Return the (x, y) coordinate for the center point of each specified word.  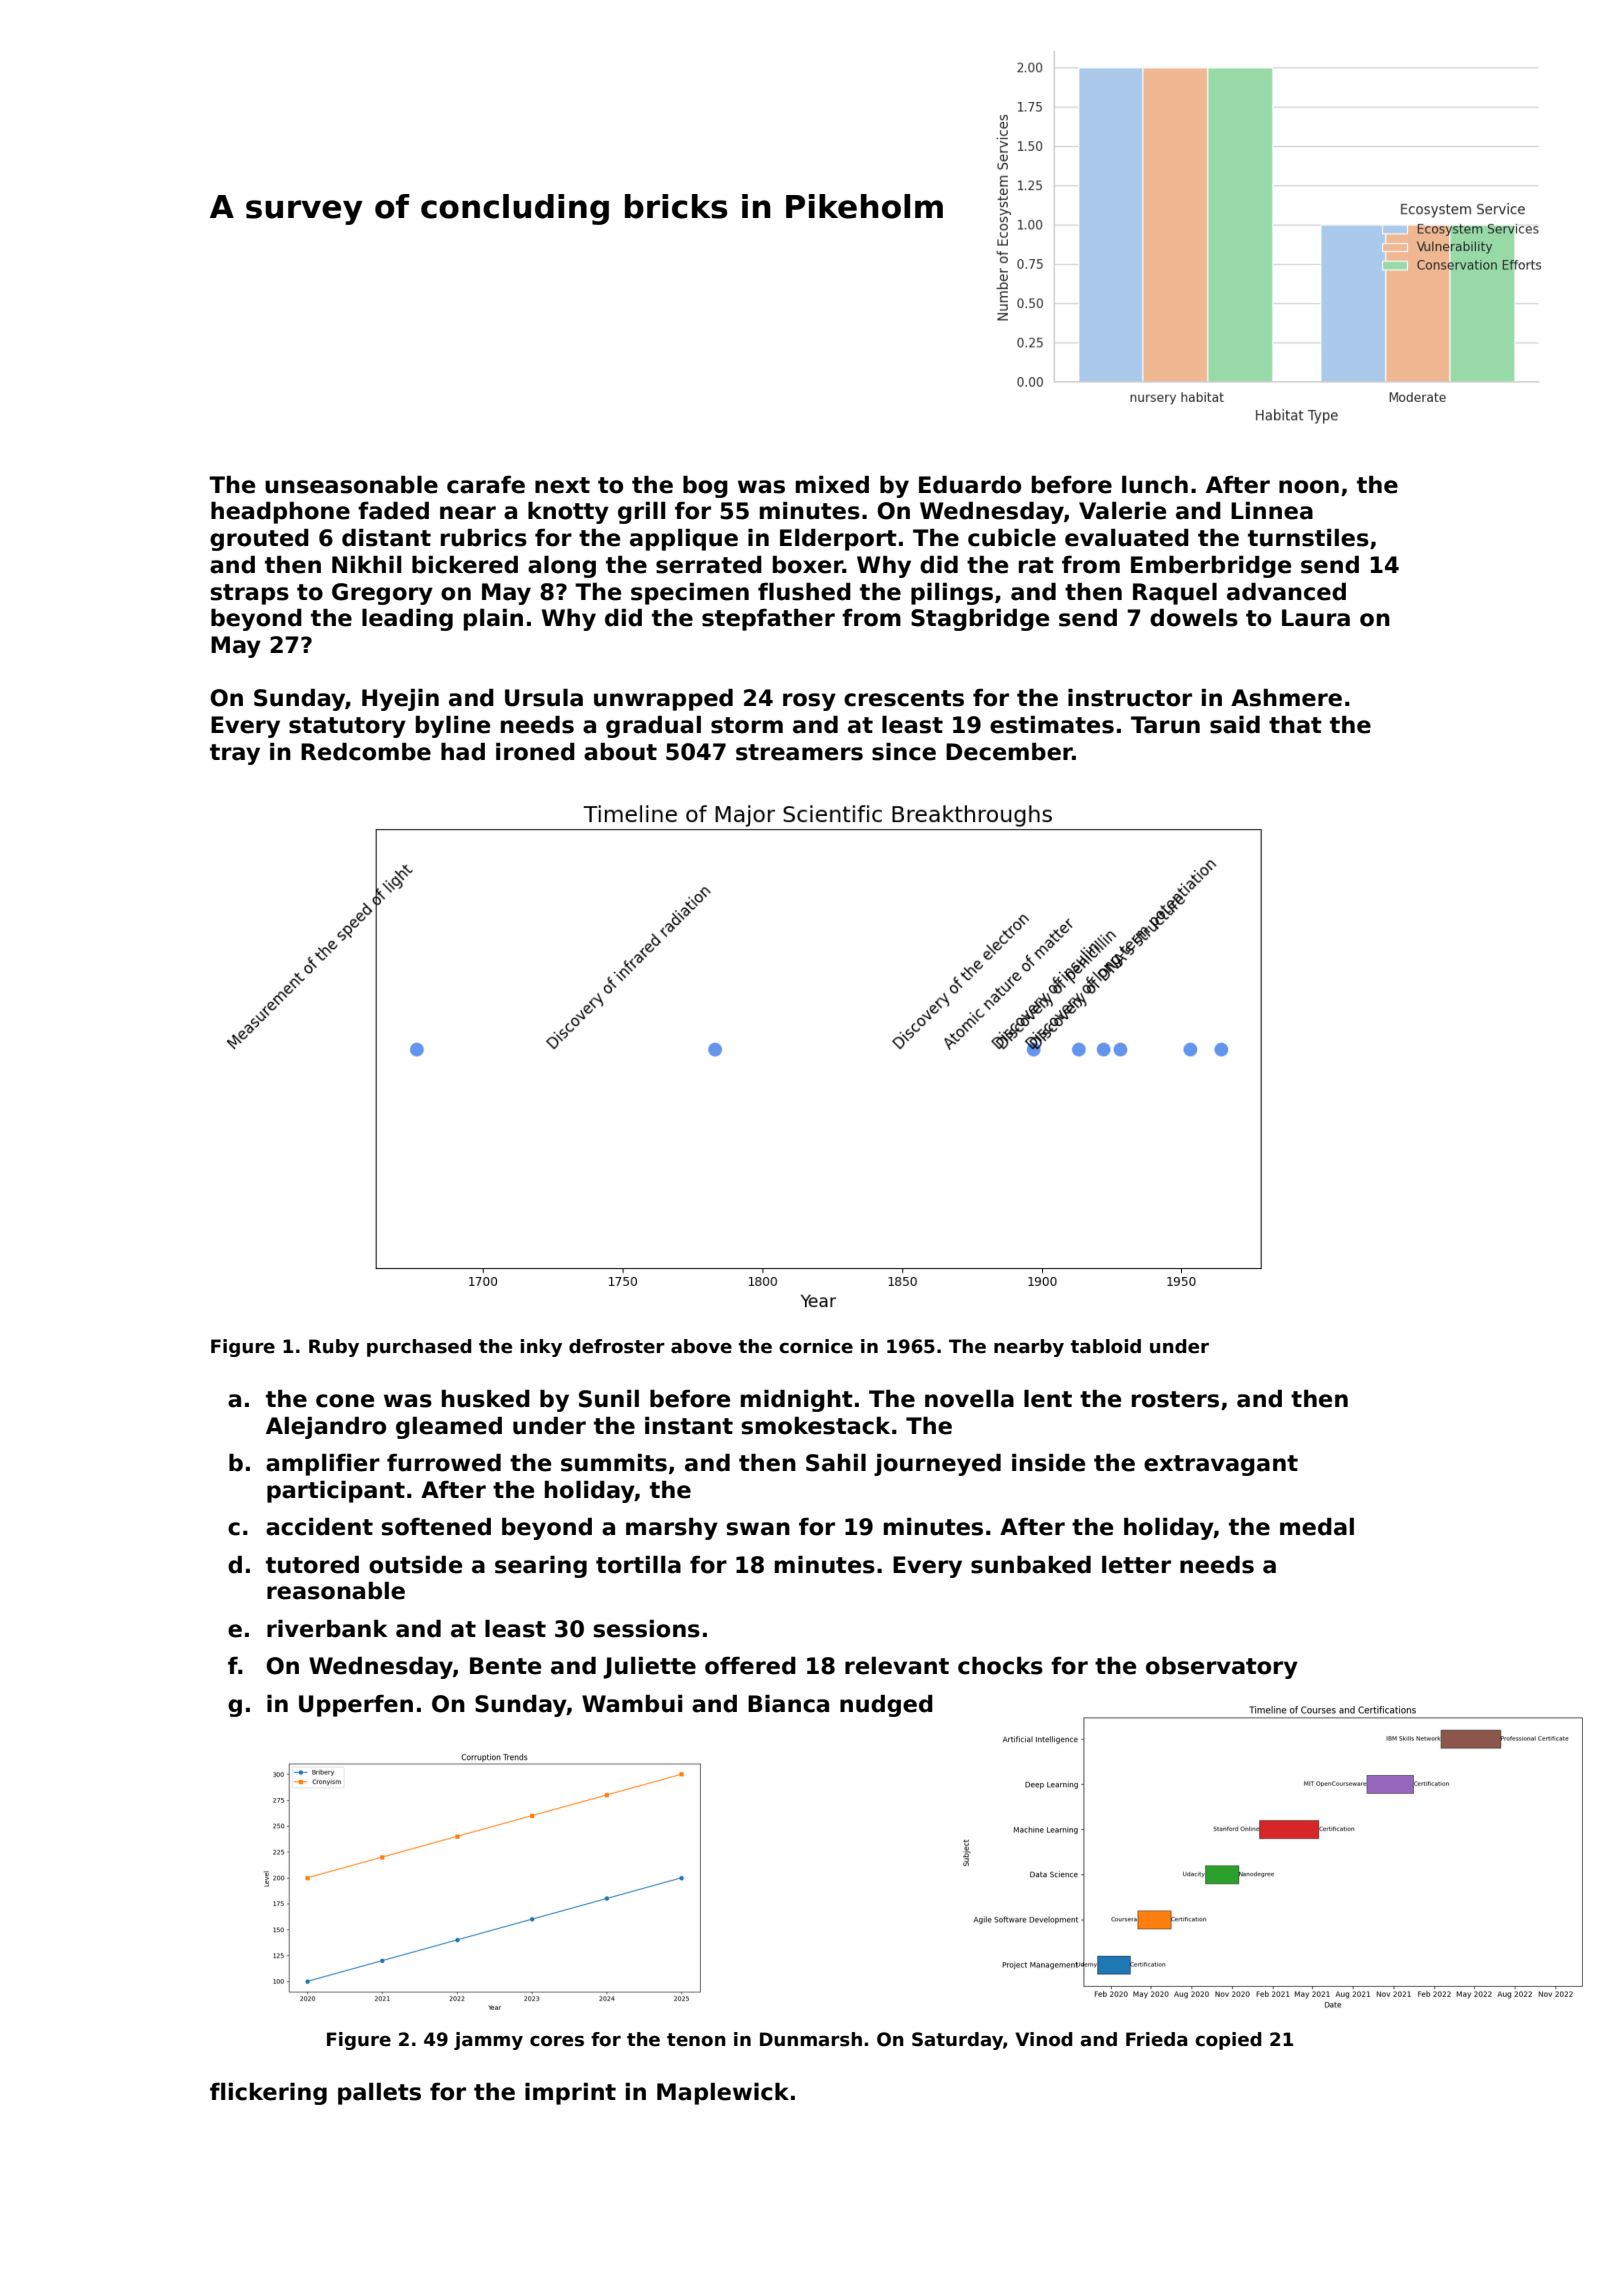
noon (1309, 487)
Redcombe (366, 752)
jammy (488, 2041)
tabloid (1106, 1346)
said (1235, 725)
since (904, 752)
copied (1228, 2041)
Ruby (334, 1348)
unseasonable (351, 485)
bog (705, 487)
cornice (816, 1346)
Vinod (1044, 2039)
